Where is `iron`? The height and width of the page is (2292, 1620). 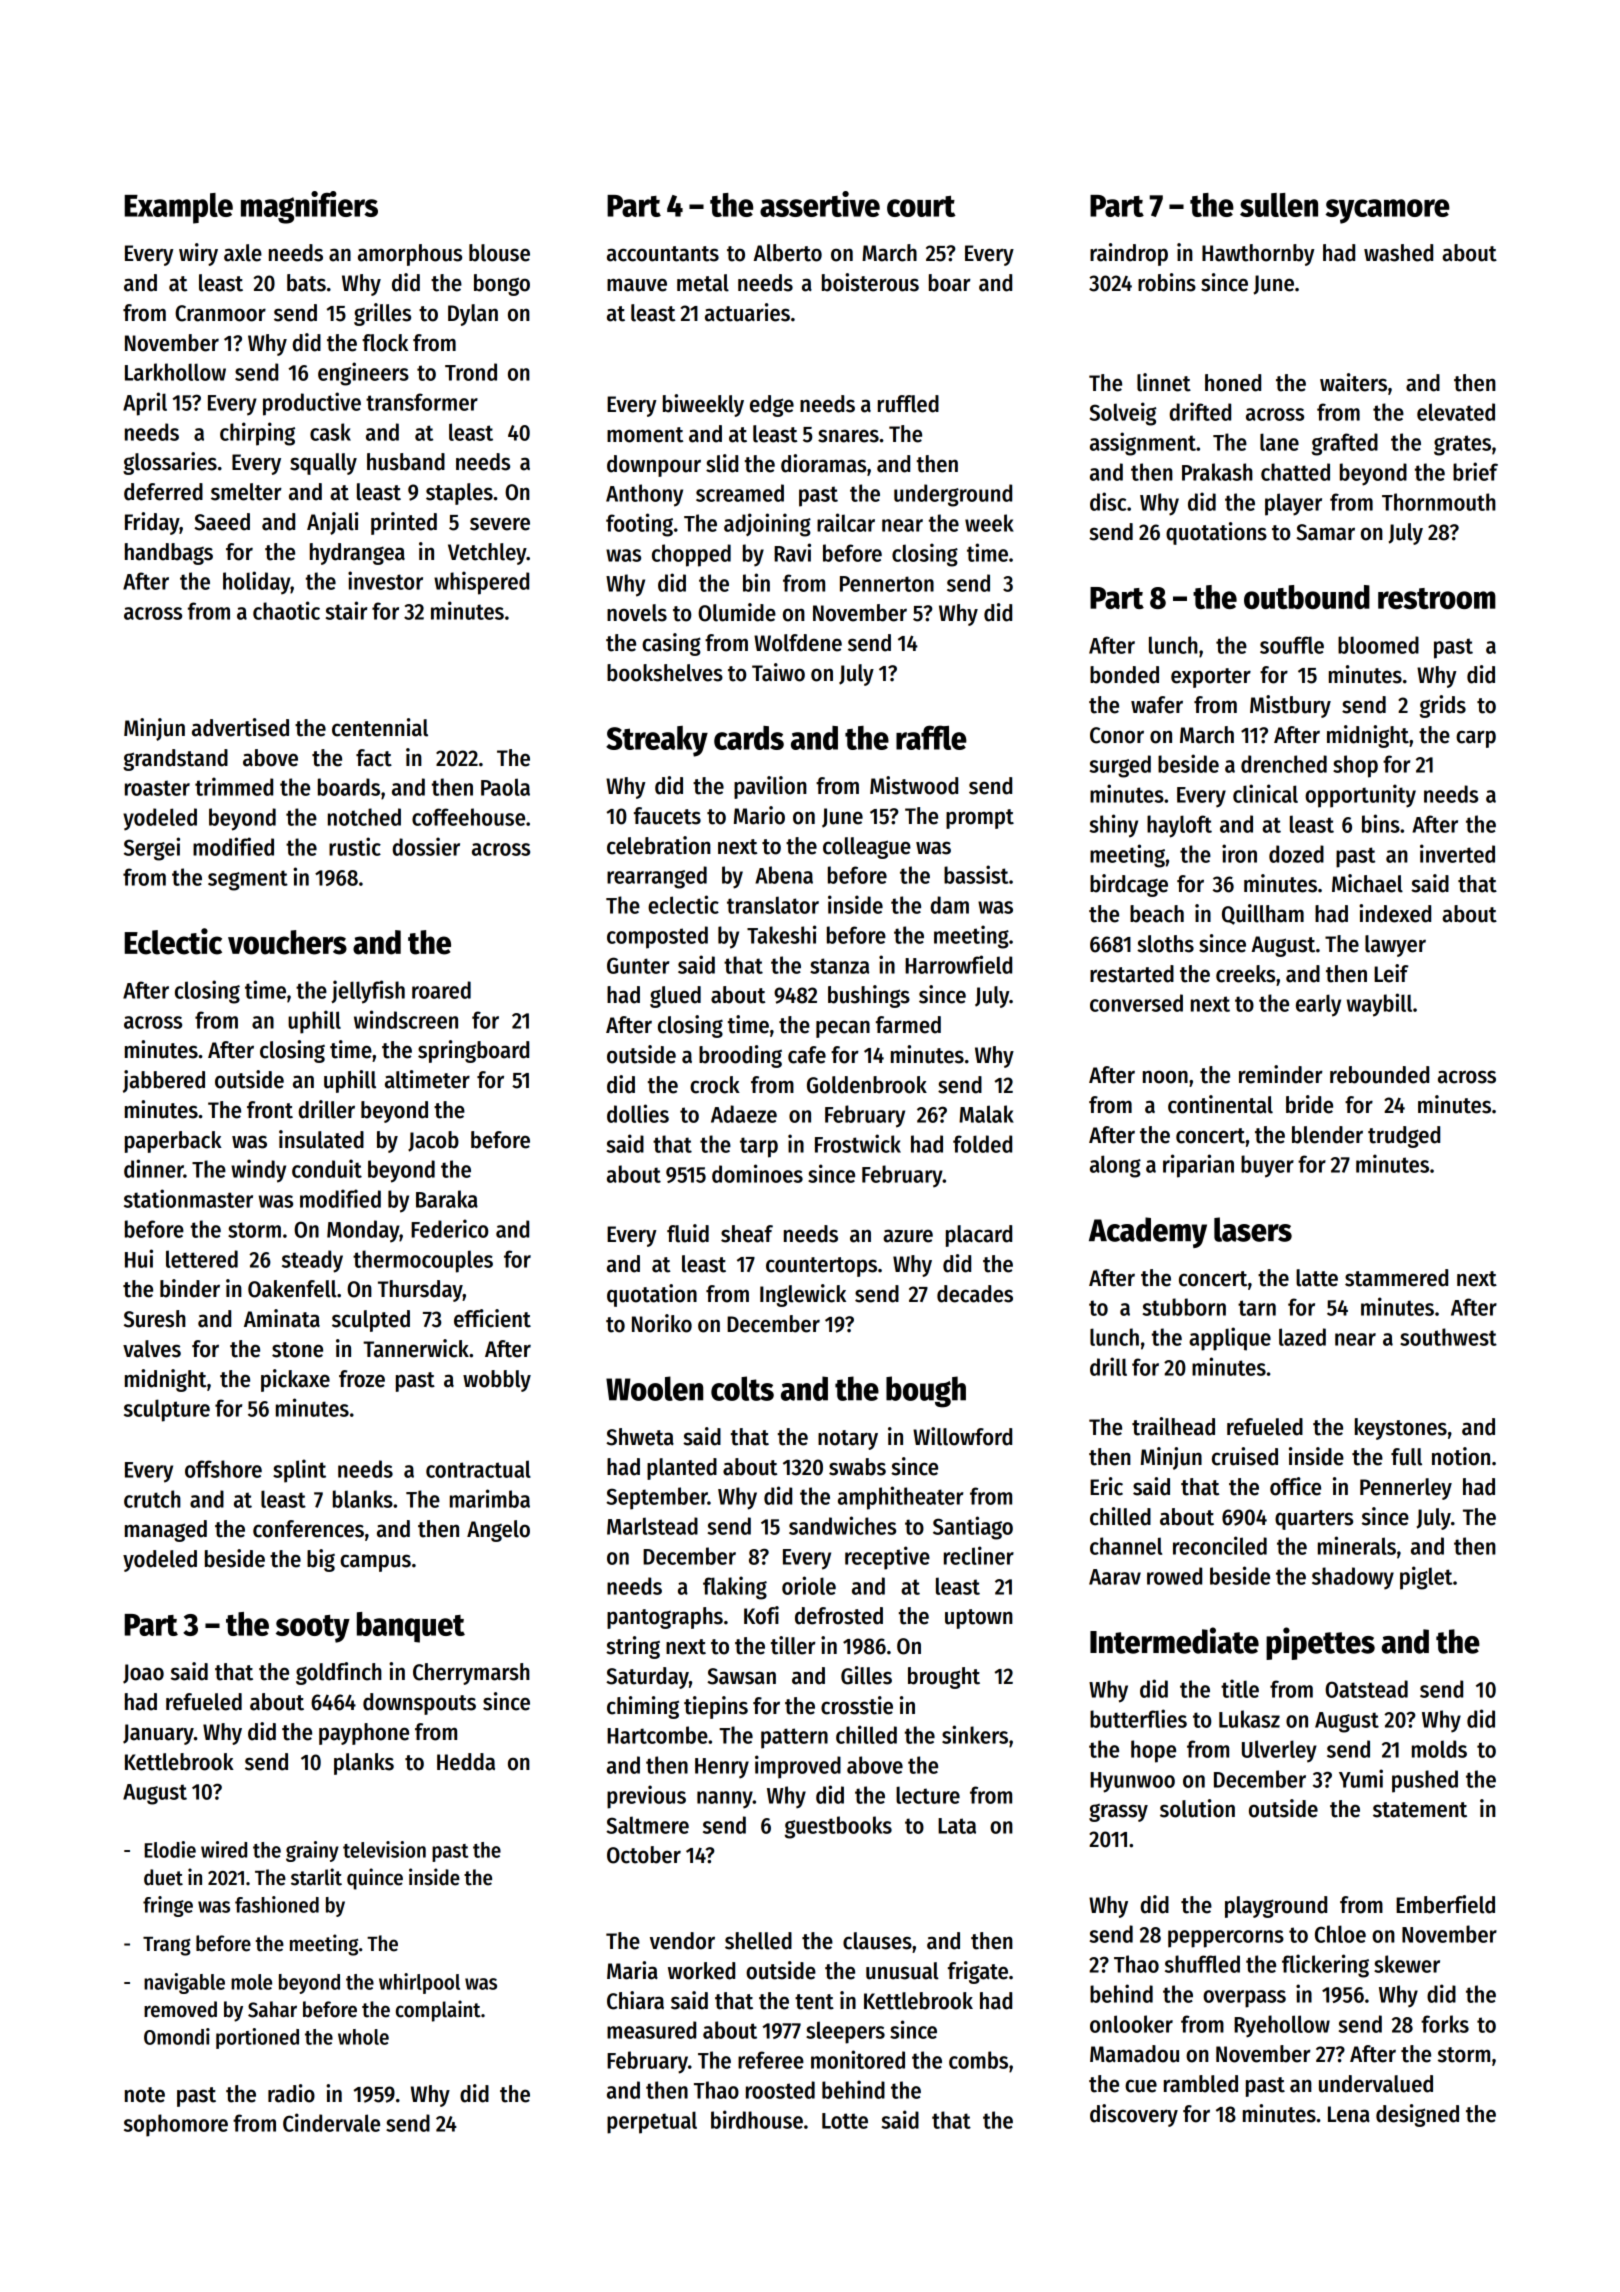
iron is located at coordinates (1239, 853).
